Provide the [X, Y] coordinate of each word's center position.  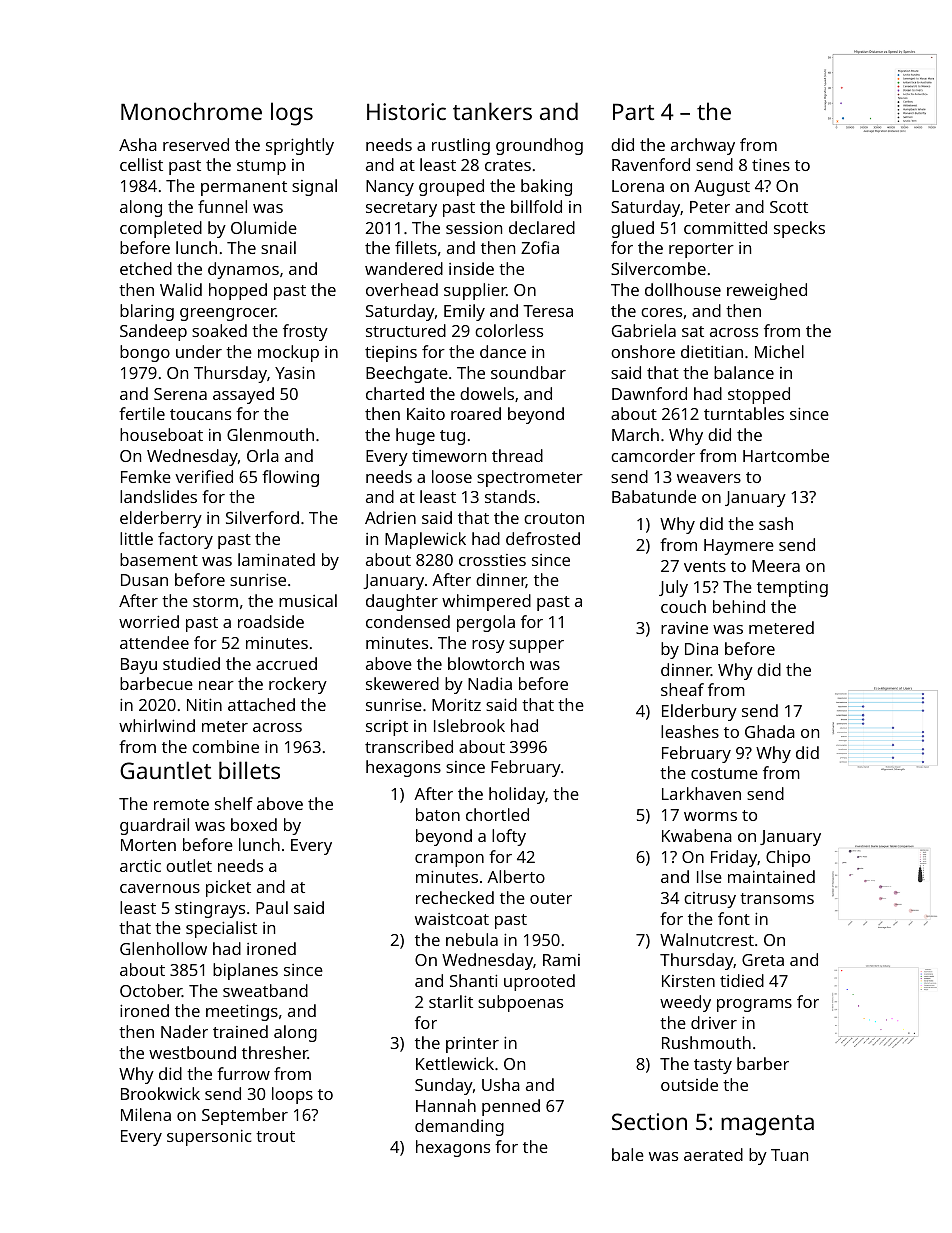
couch [683, 606]
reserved [196, 144]
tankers [492, 111]
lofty [509, 837]
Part [633, 111]
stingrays [210, 910]
